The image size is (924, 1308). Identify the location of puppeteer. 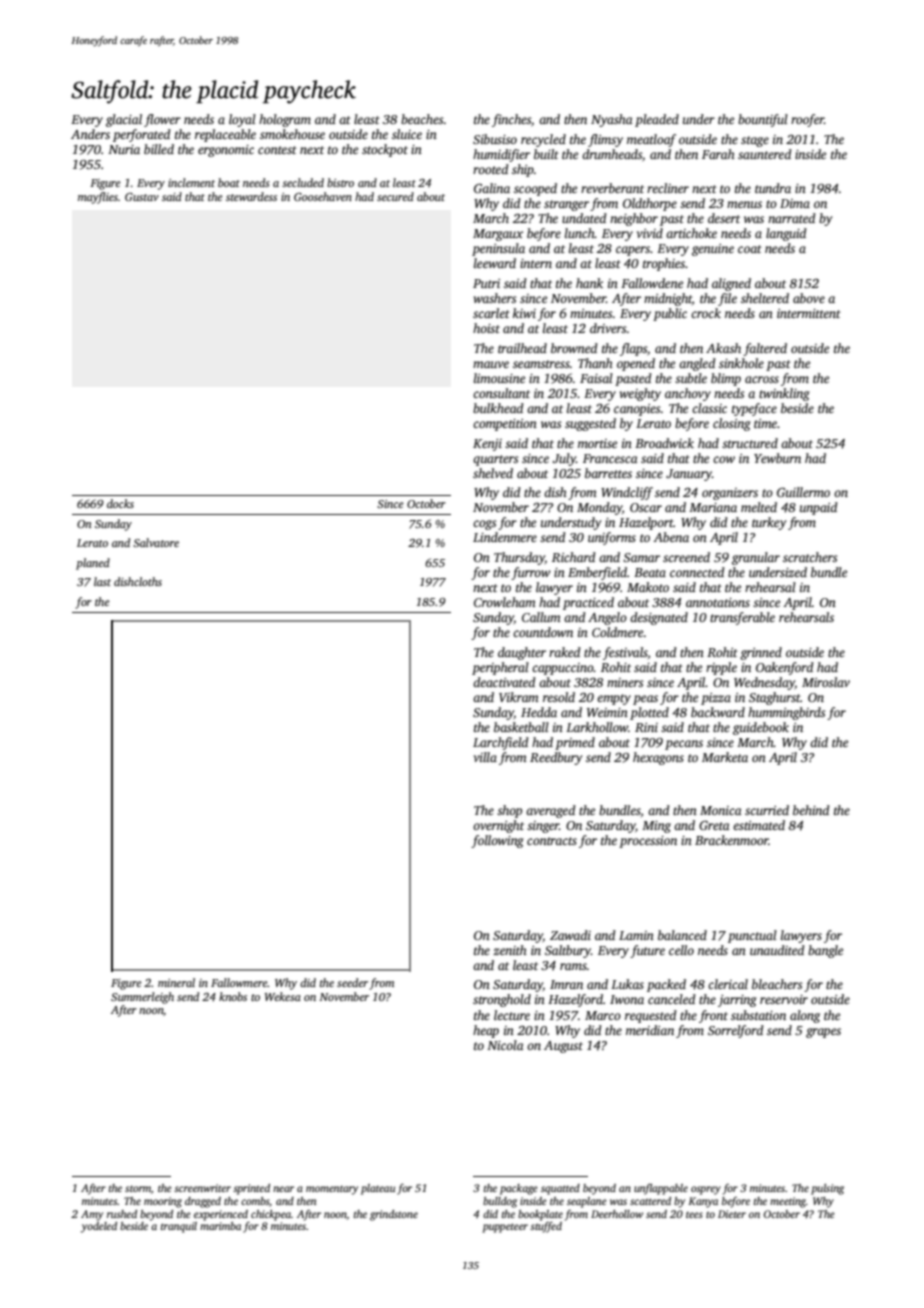
(505, 1228).
